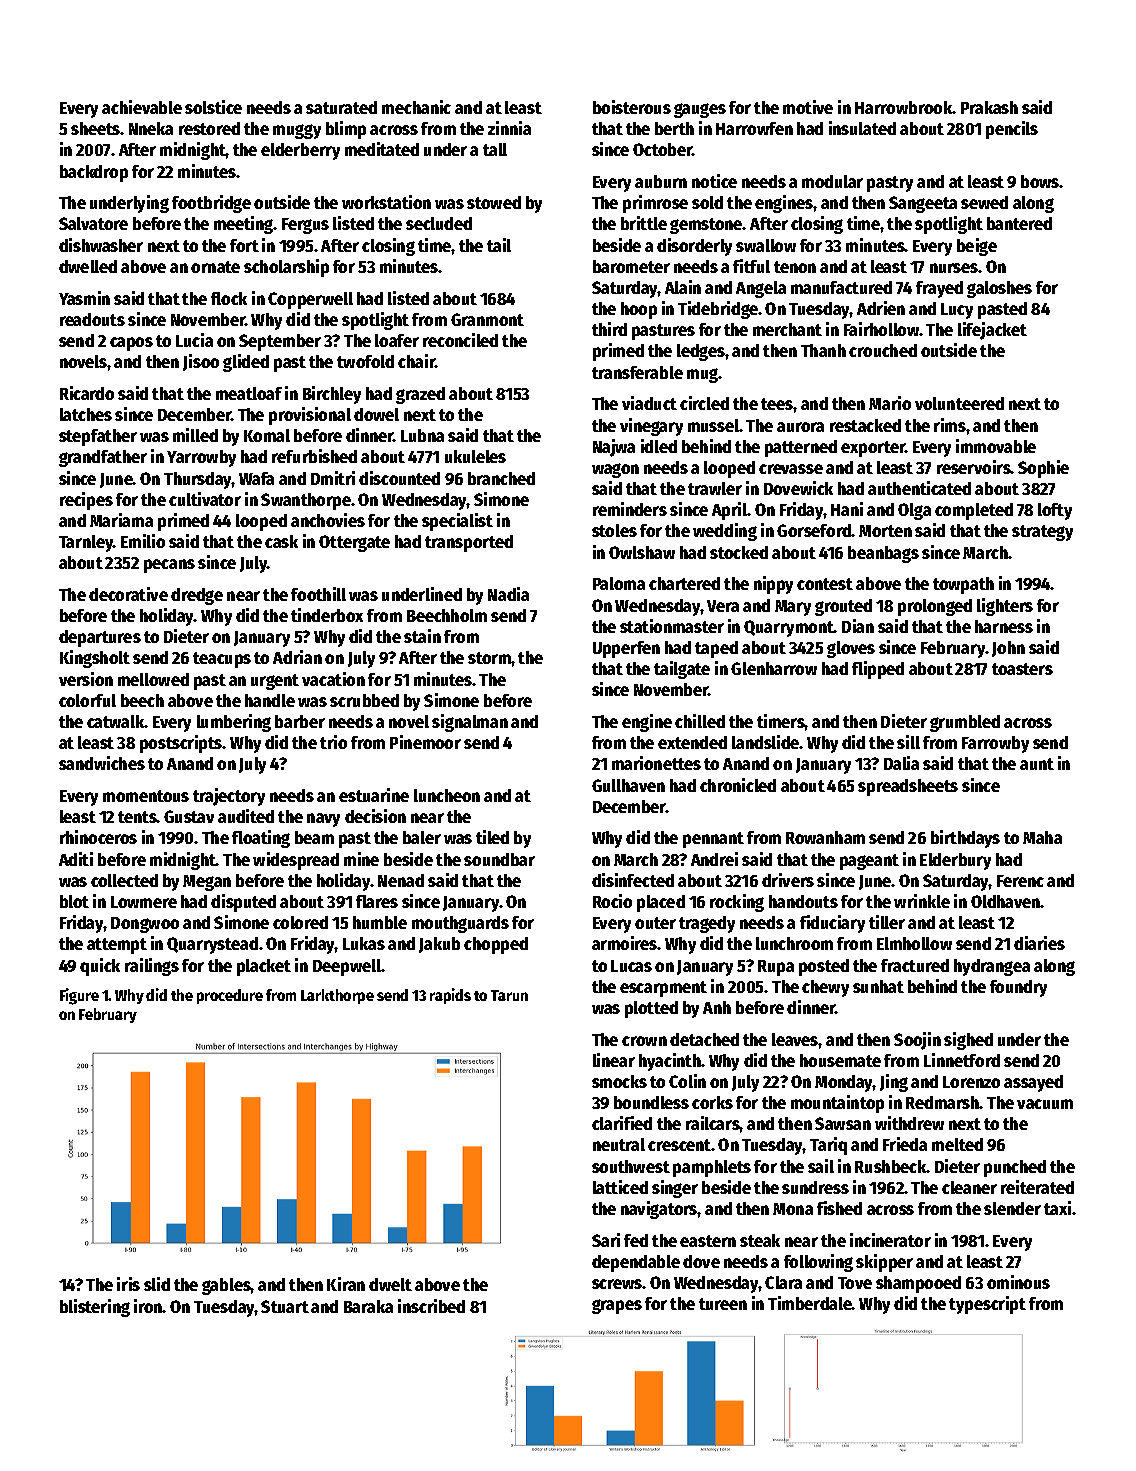 The image size is (1136, 1471). What do you see at coordinates (318, 594) in the screenshot?
I see `foothill` at bounding box center [318, 594].
